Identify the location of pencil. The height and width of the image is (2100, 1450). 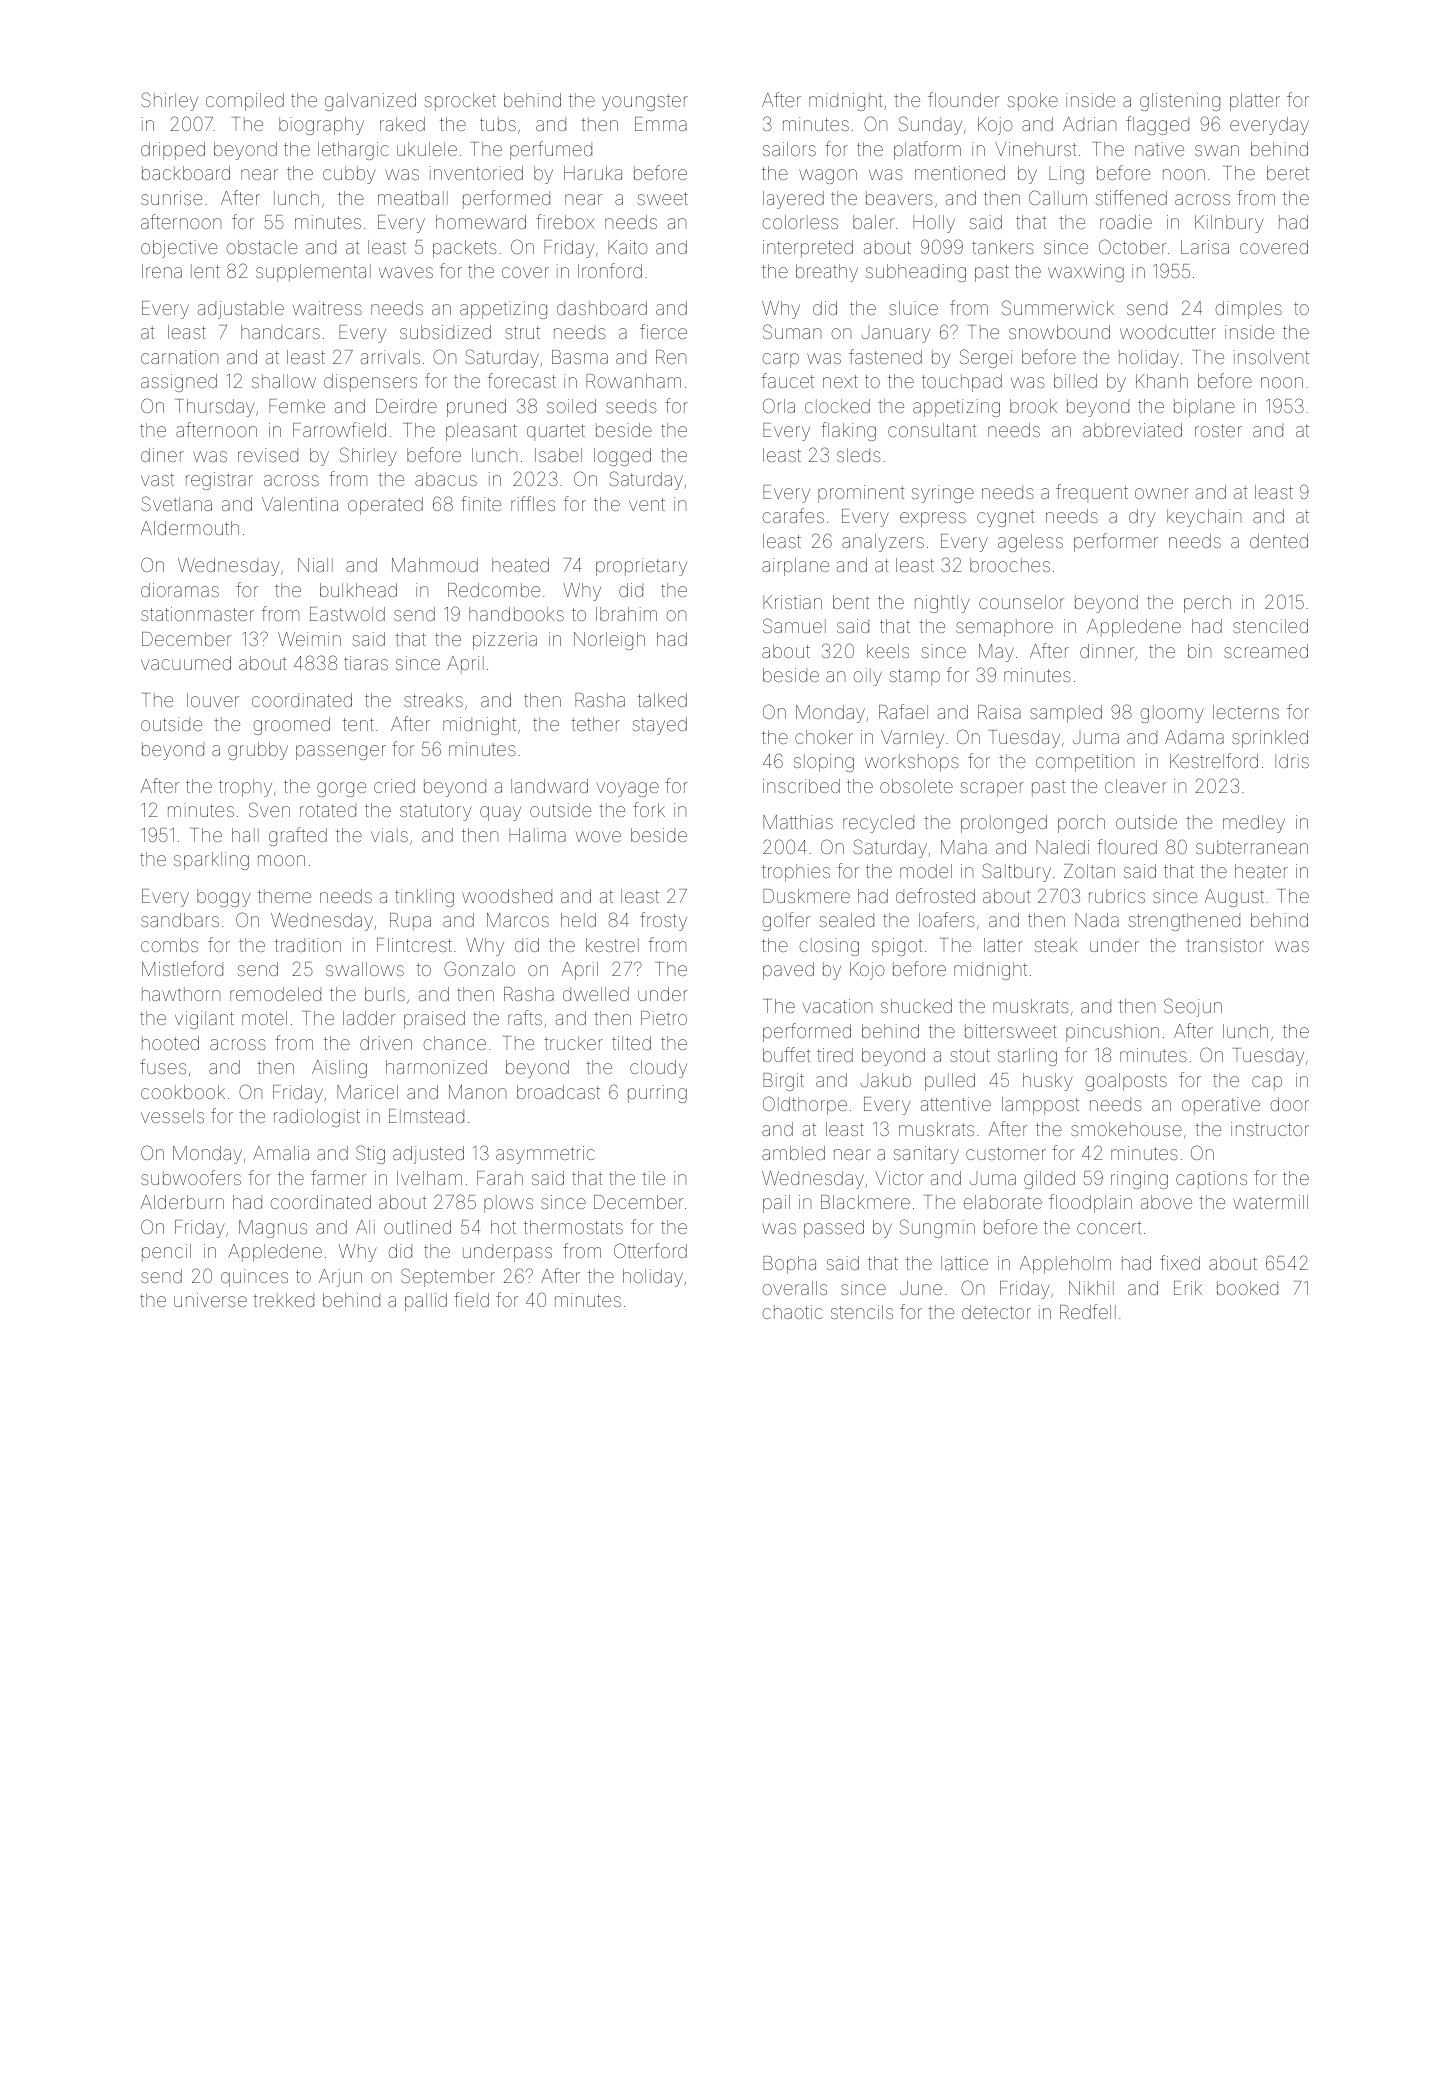
(166, 1253).
